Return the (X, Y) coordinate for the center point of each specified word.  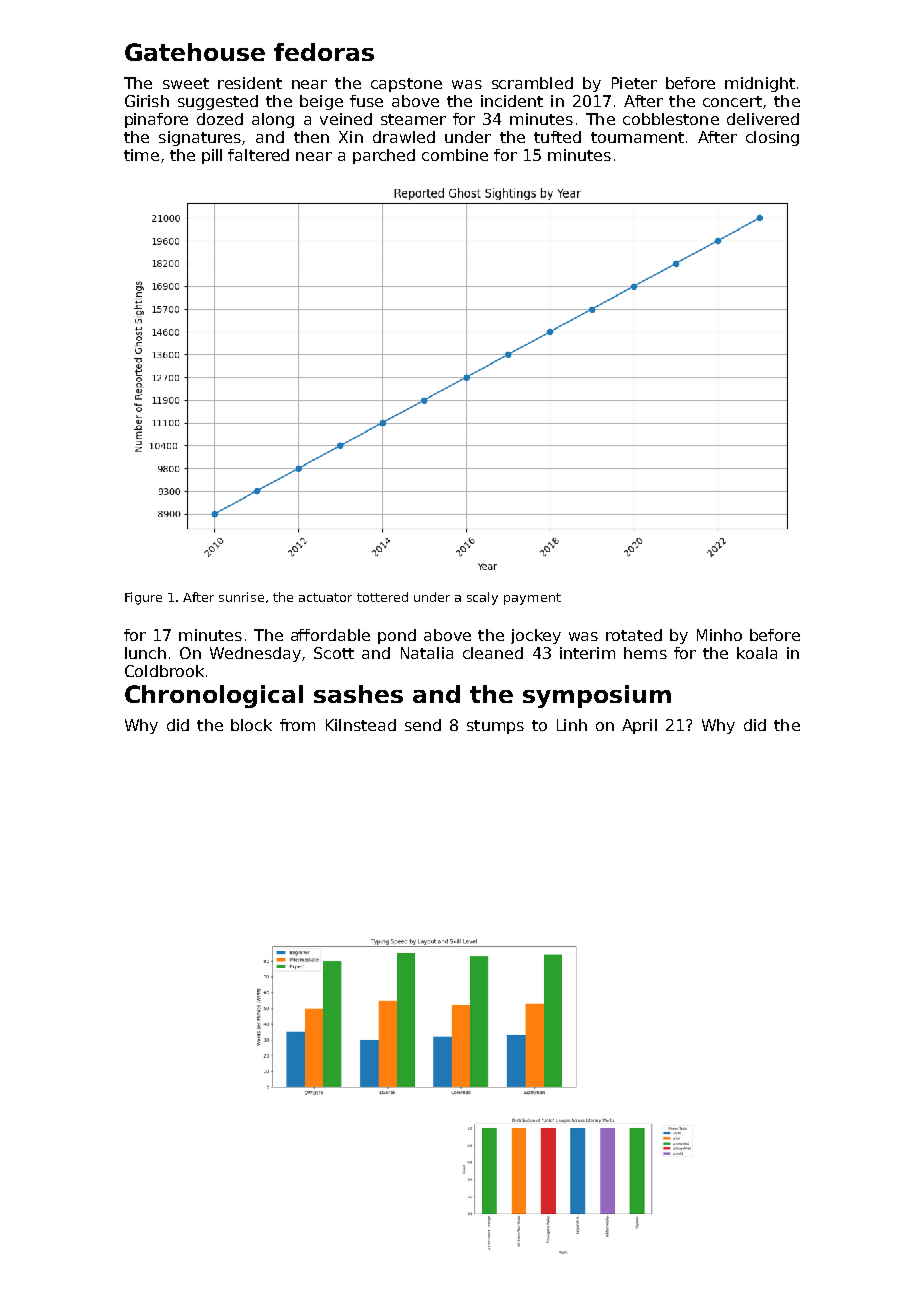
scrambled (532, 83)
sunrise (241, 597)
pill (212, 156)
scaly (482, 598)
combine (455, 155)
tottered (382, 597)
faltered (258, 155)
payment (532, 599)
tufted (557, 137)
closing (772, 138)
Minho (719, 635)
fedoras (324, 52)
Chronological (214, 696)
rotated (634, 635)
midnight (760, 84)
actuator (325, 597)
